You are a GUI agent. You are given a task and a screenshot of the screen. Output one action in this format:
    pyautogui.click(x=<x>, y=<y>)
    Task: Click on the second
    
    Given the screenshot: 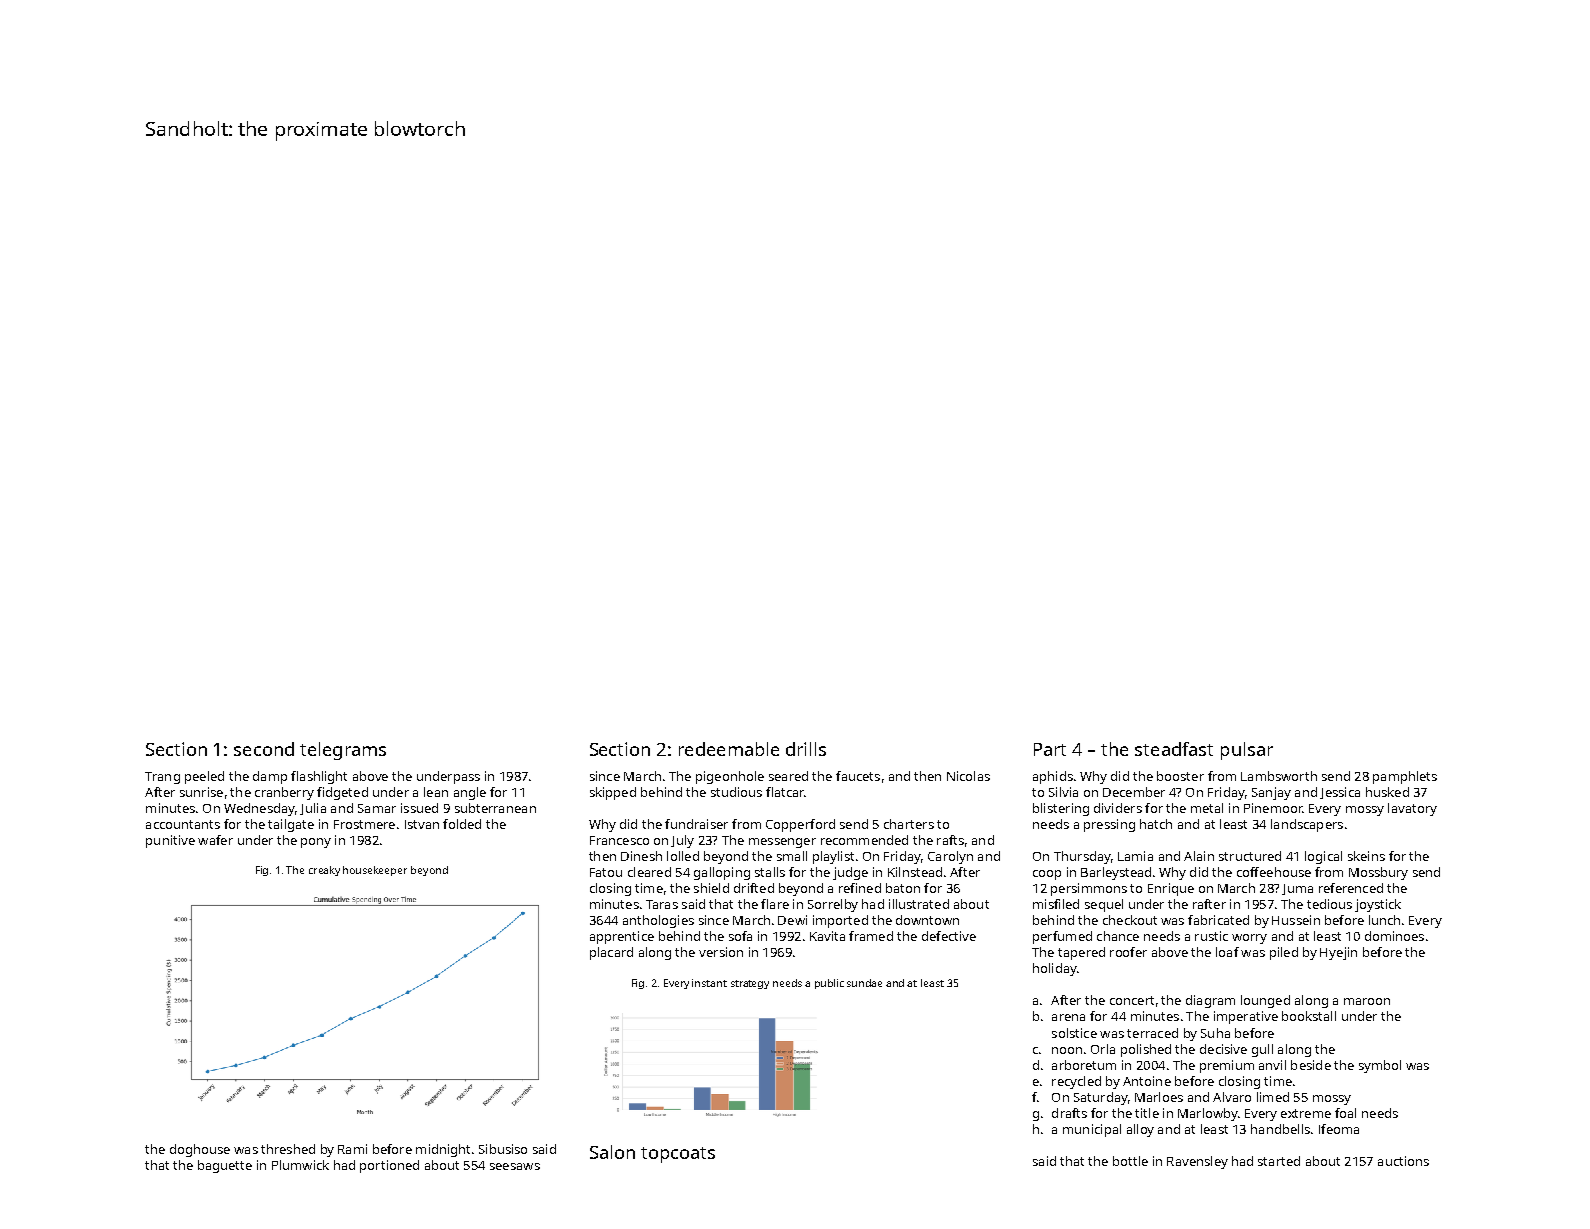 What is the action you would take?
    pyautogui.click(x=264, y=749)
